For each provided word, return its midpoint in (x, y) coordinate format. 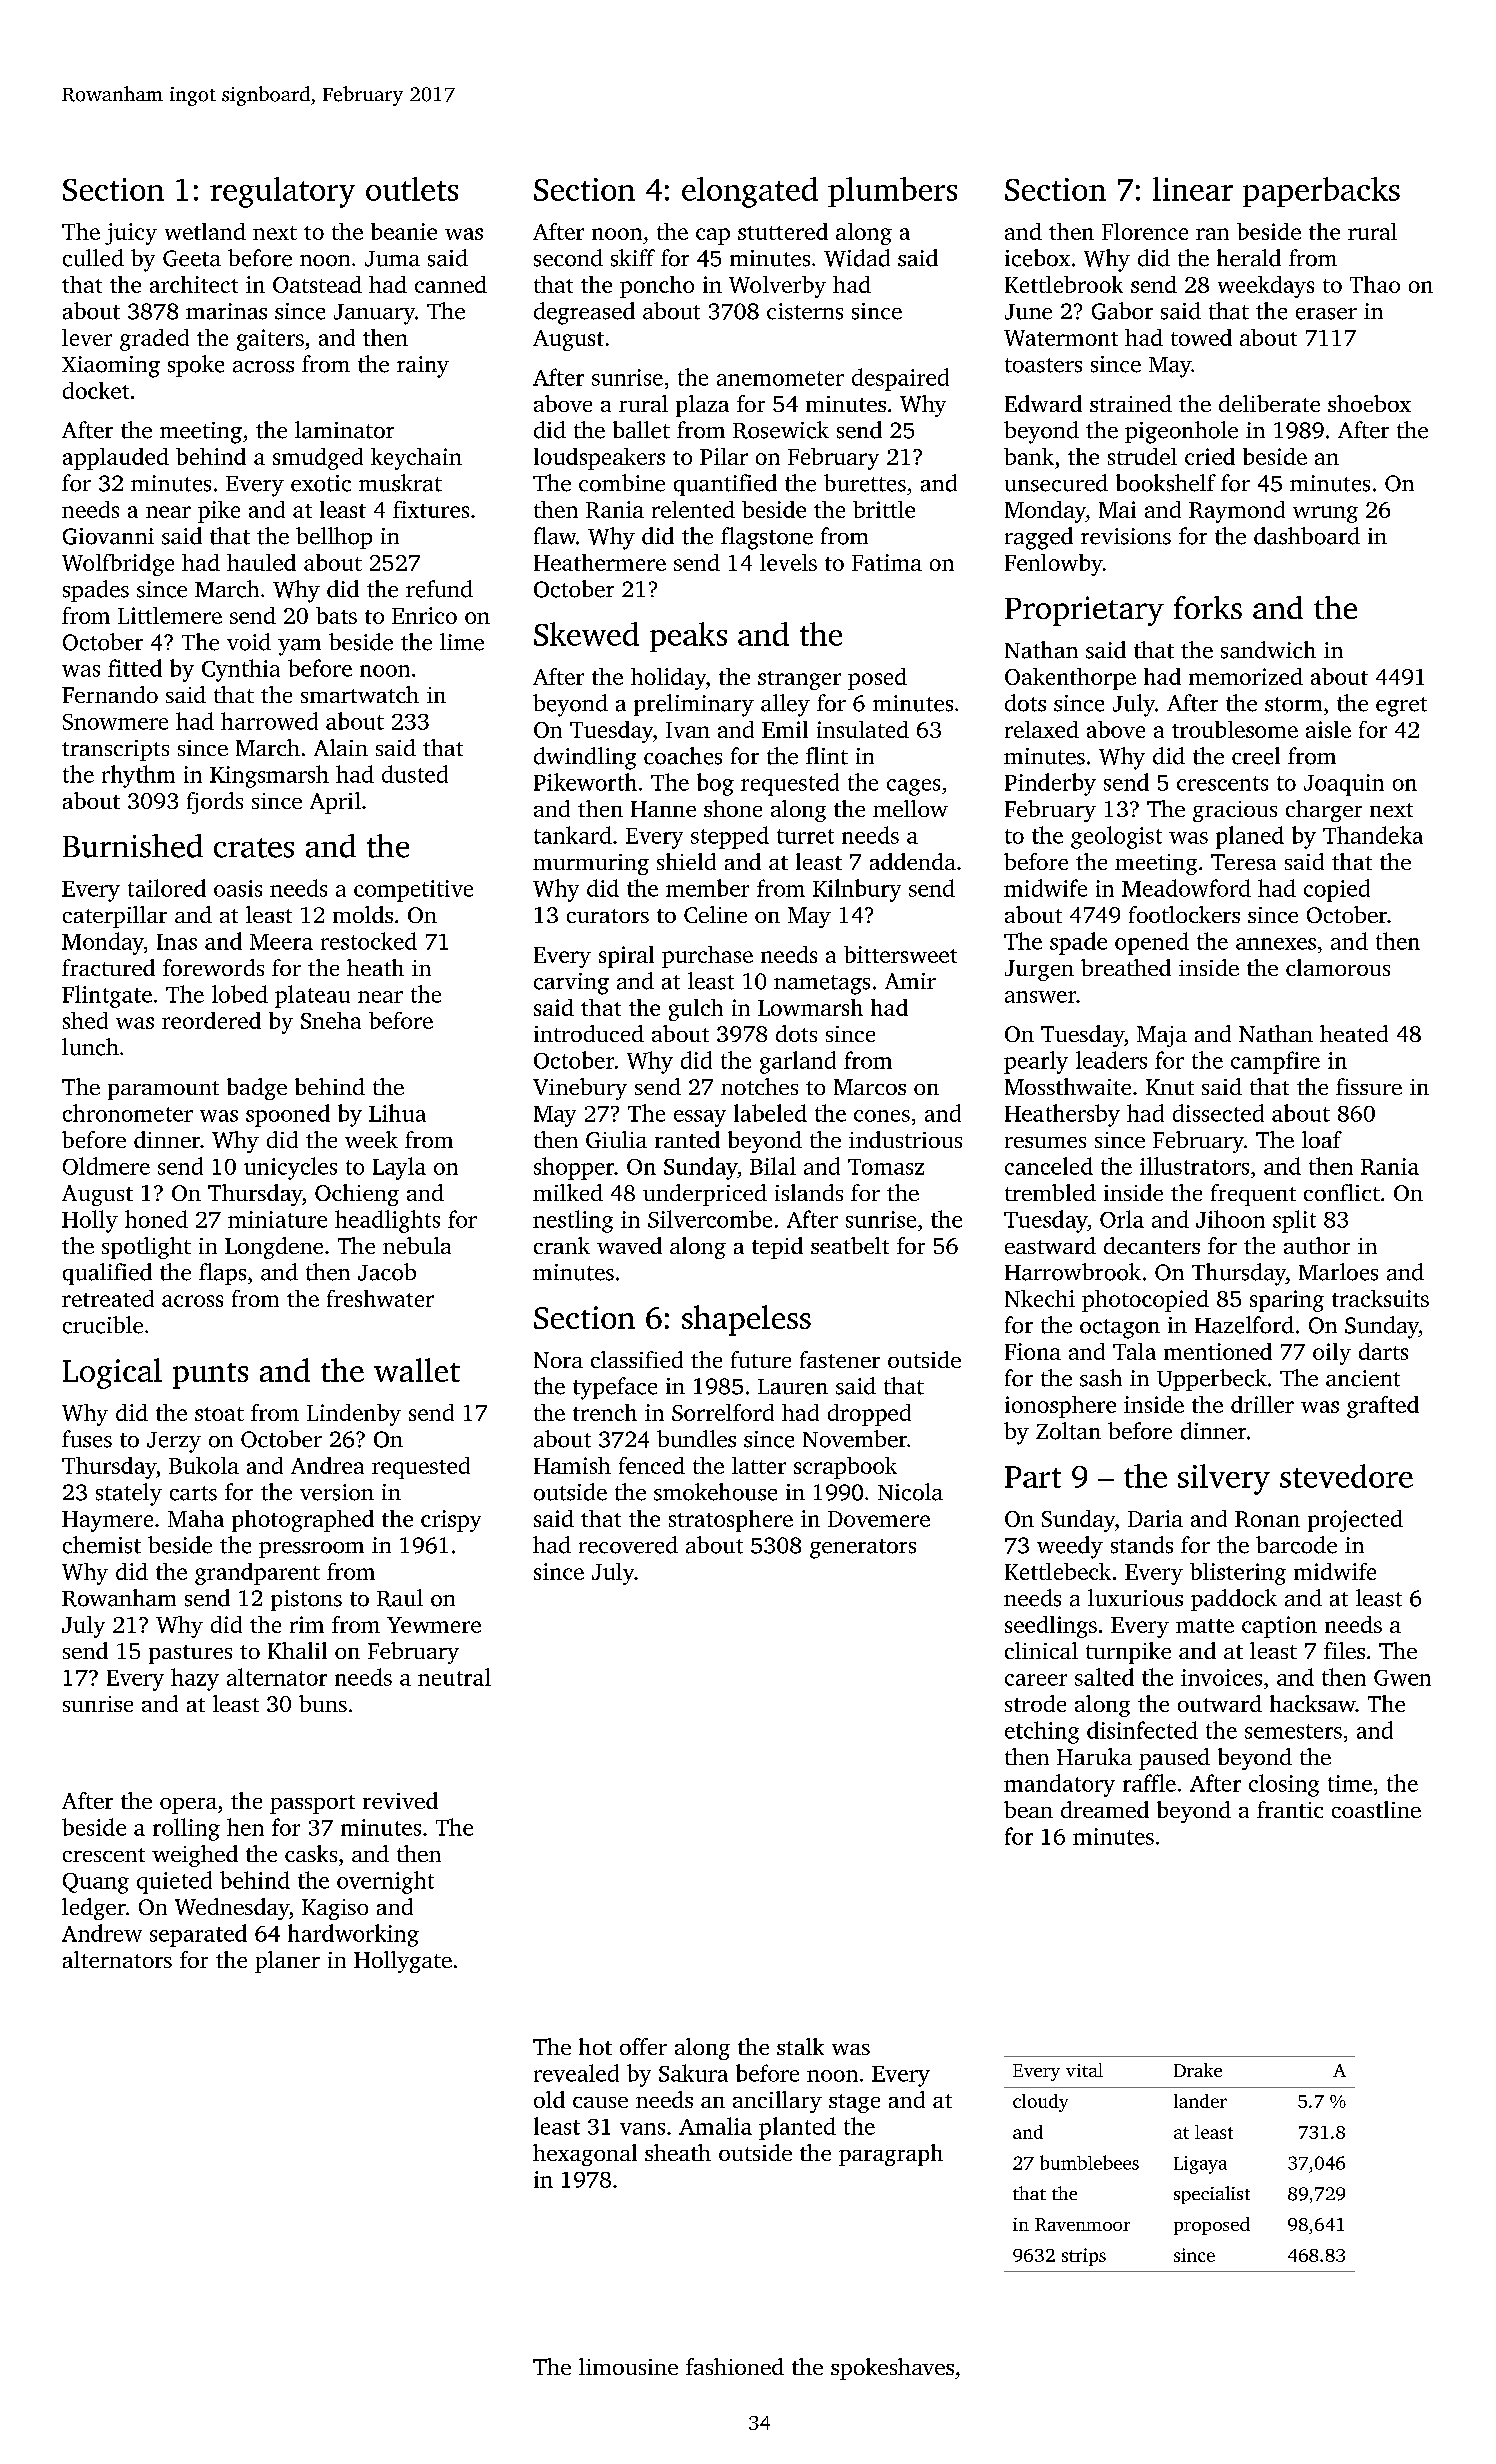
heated (1354, 1033)
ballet (641, 430)
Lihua (397, 1113)
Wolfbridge (118, 565)
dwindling (585, 758)
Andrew (102, 1933)
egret (1401, 707)
